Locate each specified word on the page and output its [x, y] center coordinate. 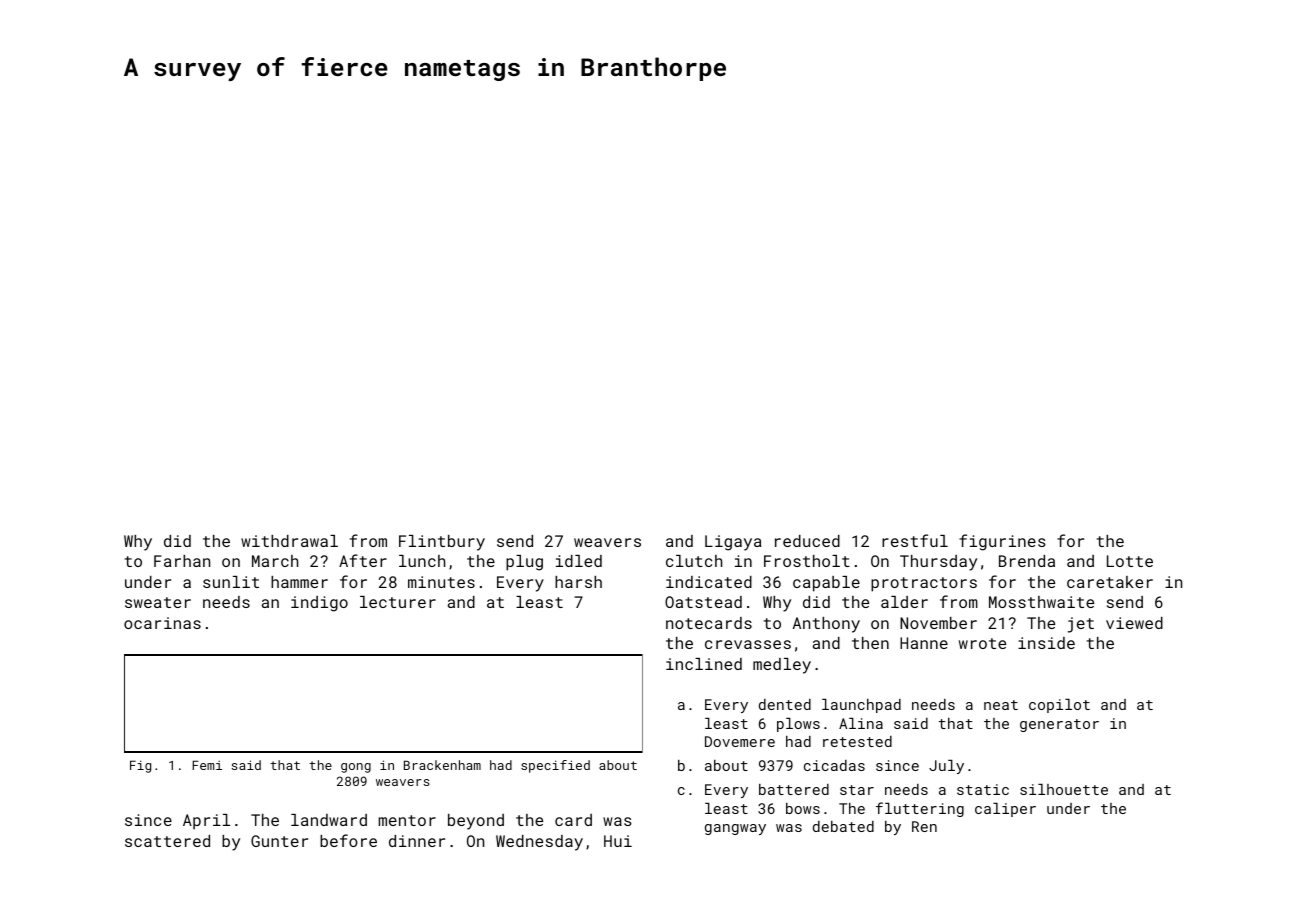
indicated [709, 582]
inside [1046, 643]
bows [803, 808]
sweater [158, 602]
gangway [735, 829]
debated [843, 826]
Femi [207, 765]
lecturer [398, 602]
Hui [618, 841]
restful [915, 540]
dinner [417, 841]
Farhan [182, 561]
